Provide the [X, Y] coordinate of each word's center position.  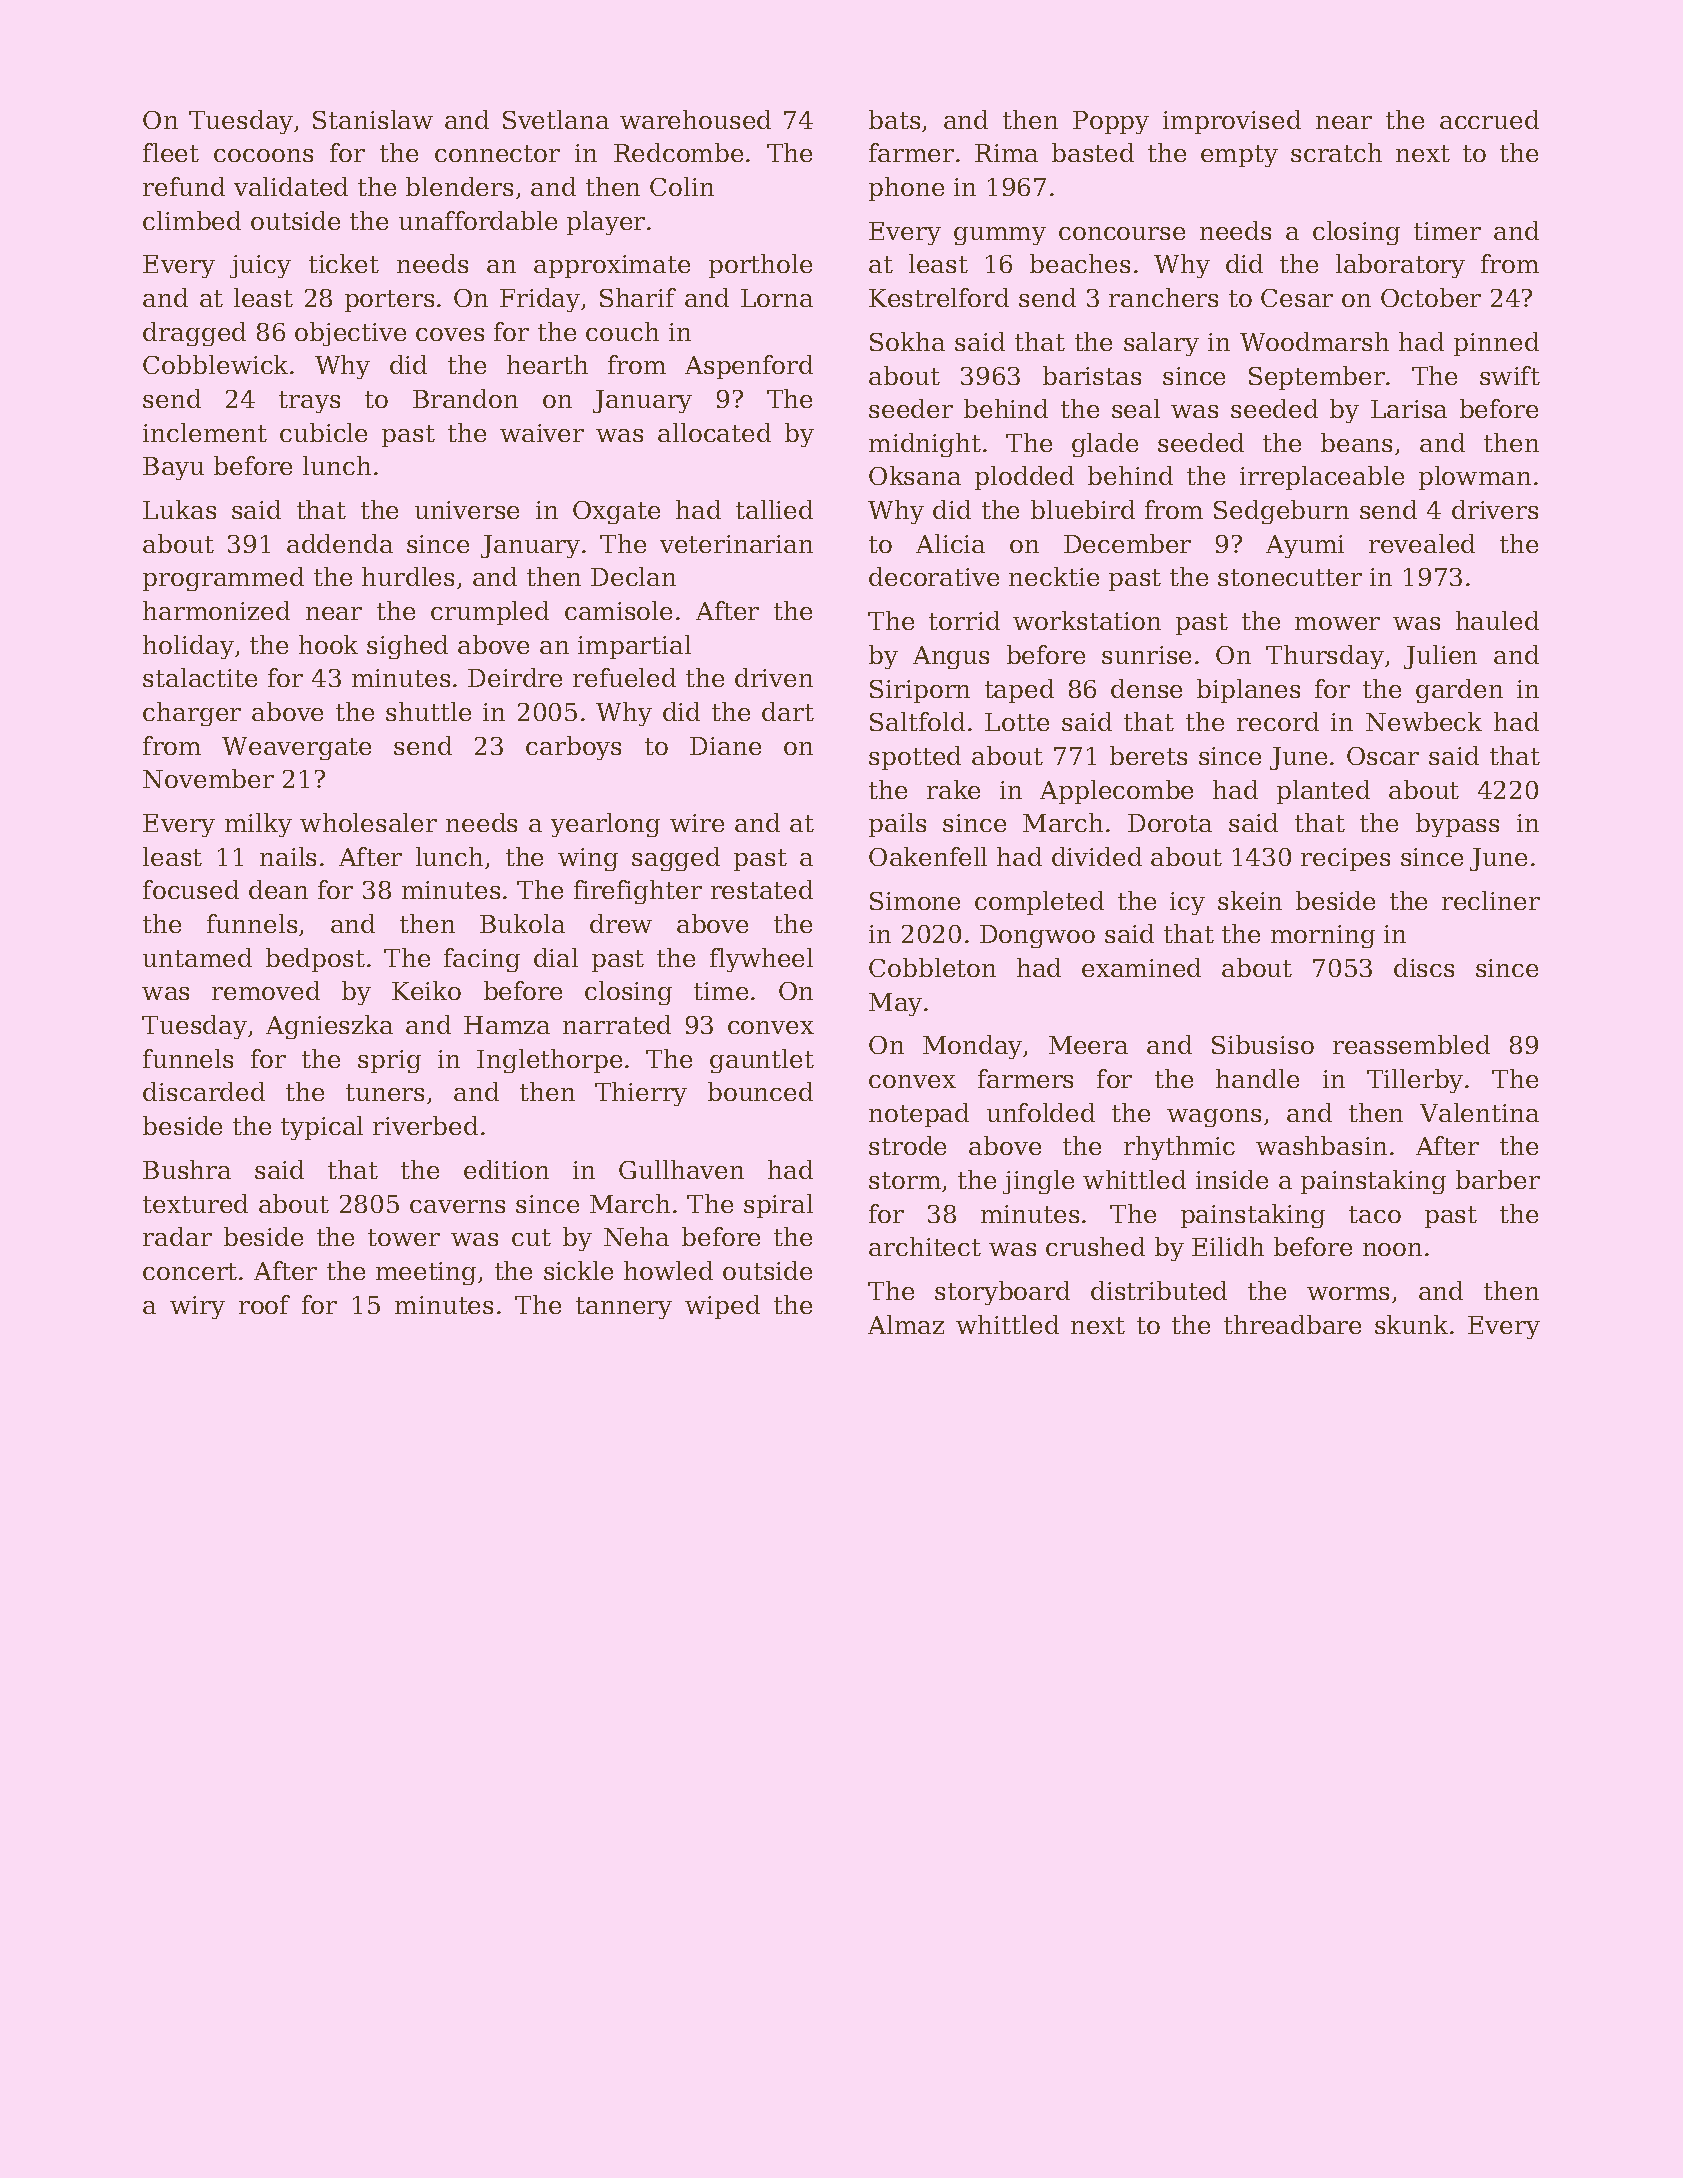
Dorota [1170, 823]
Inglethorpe [549, 1061]
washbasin [1321, 1145]
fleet [171, 152]
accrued [1489, 119]
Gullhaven [681, 1169]
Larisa [1409, 409]
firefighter [638, 892]
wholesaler [368, 822]
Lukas [179, 509]
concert [190, 1271]
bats [894, 119]
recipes [1345, 859]
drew [621, 923]
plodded [1024, 478]
